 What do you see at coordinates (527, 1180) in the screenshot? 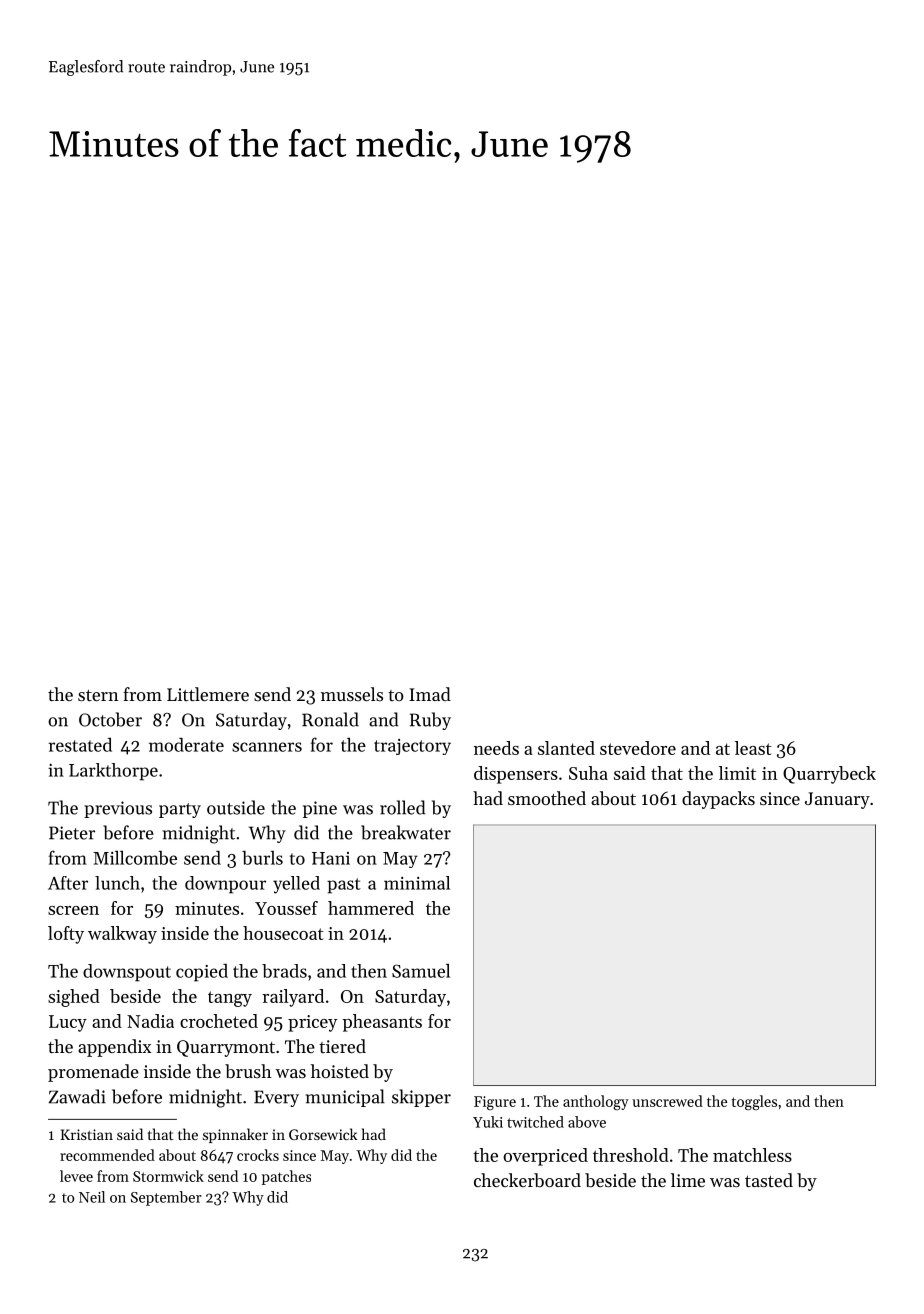
I see `checkerboard` at bounding box center [527, 1180].
